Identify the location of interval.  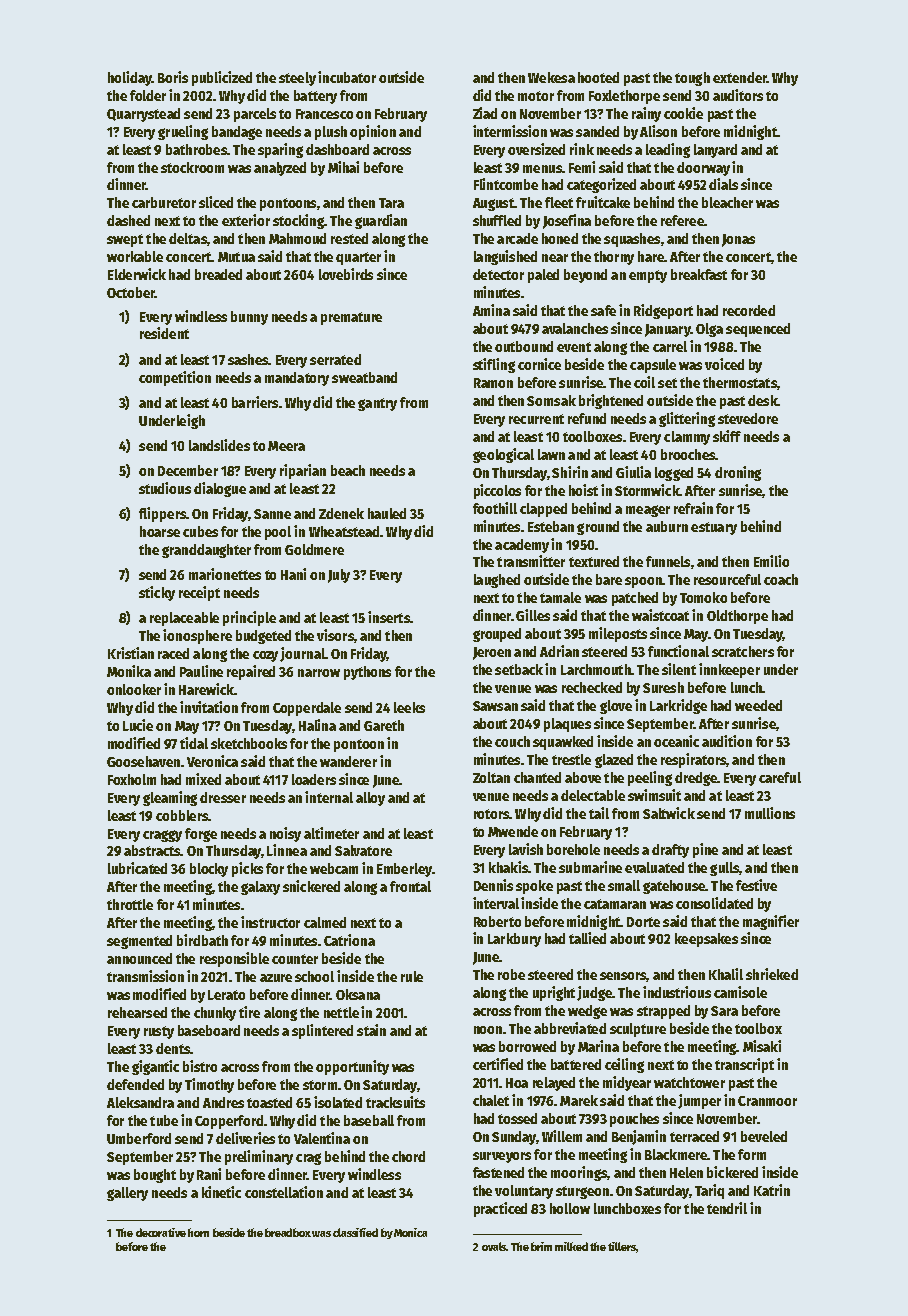
(496, 903).
